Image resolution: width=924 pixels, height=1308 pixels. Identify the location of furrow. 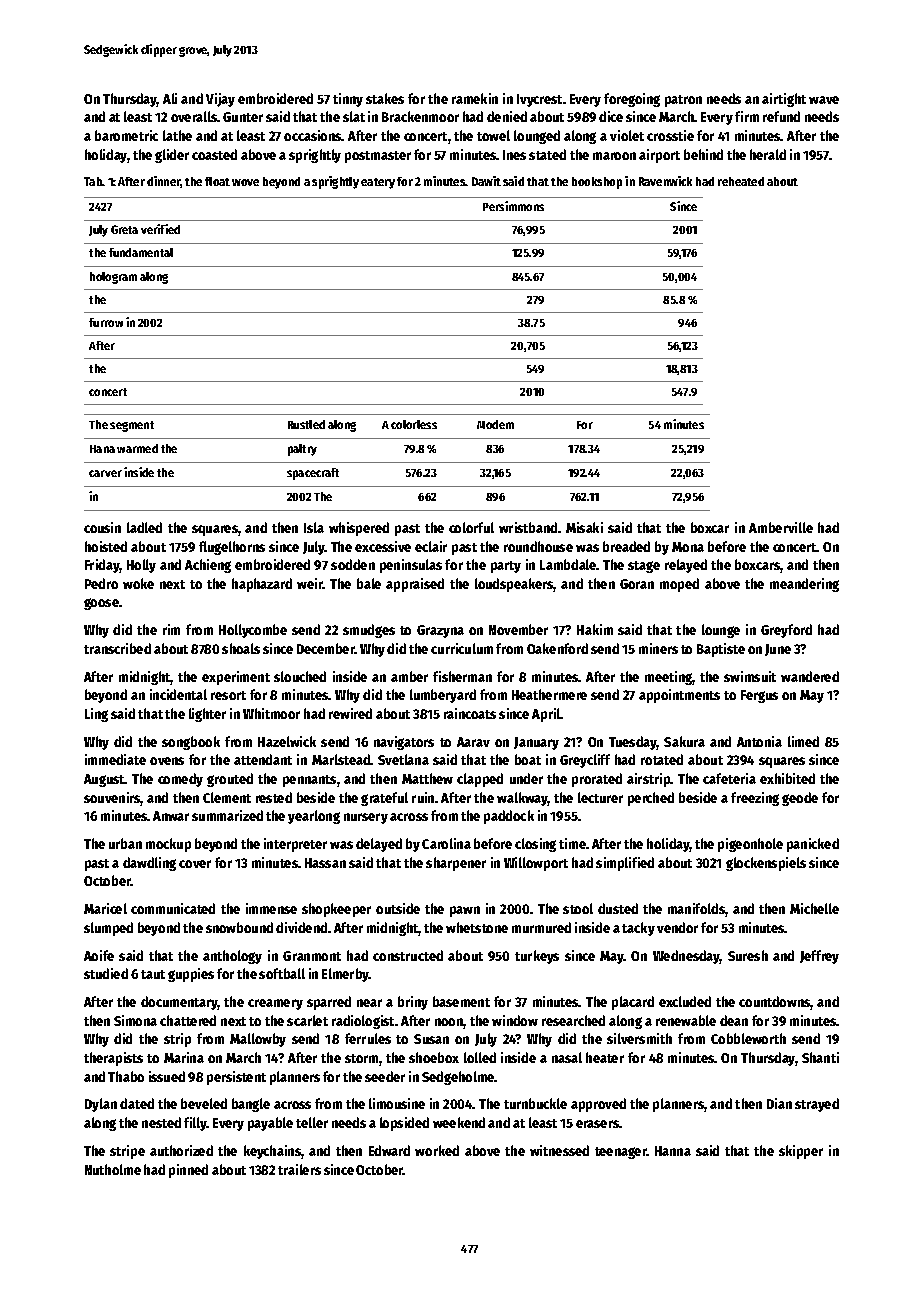
(106, 322).
